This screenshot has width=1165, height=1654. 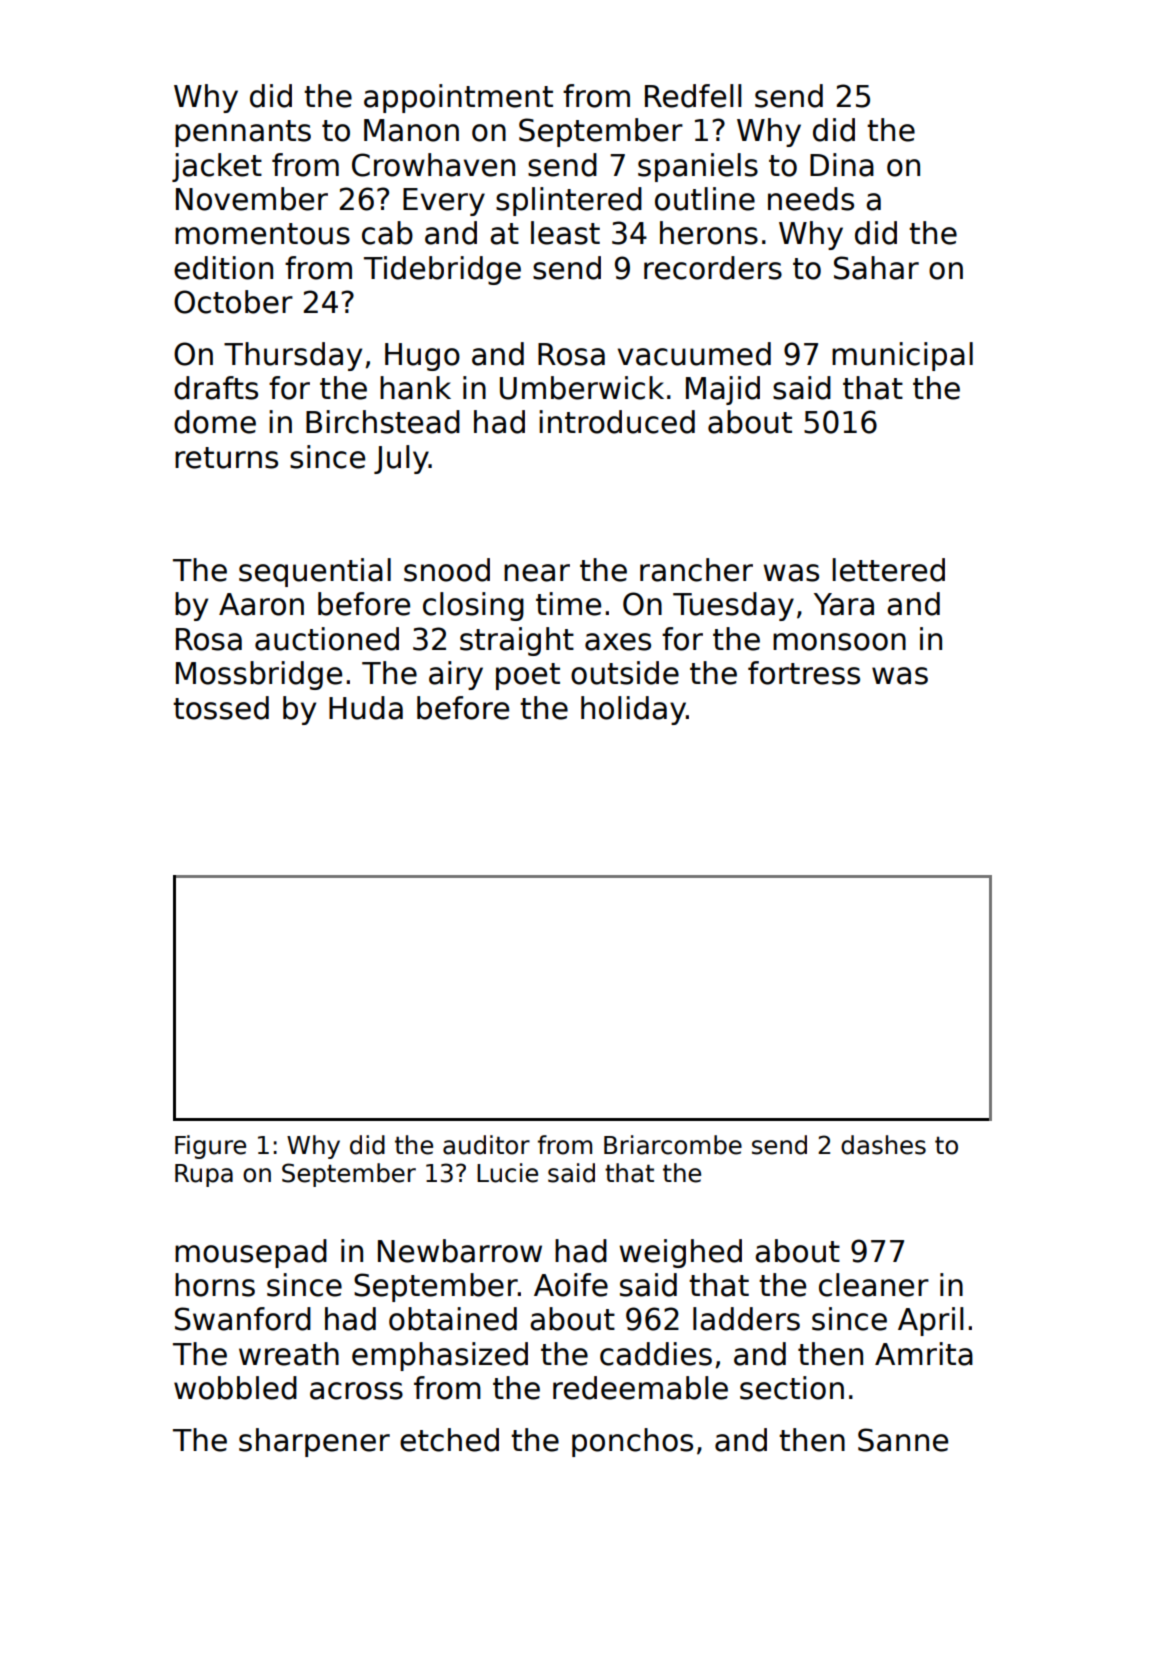 What do you see at coordinates (876, 268) in the screenshot?
I see `Sahar` at bounding box center [876, 268].
